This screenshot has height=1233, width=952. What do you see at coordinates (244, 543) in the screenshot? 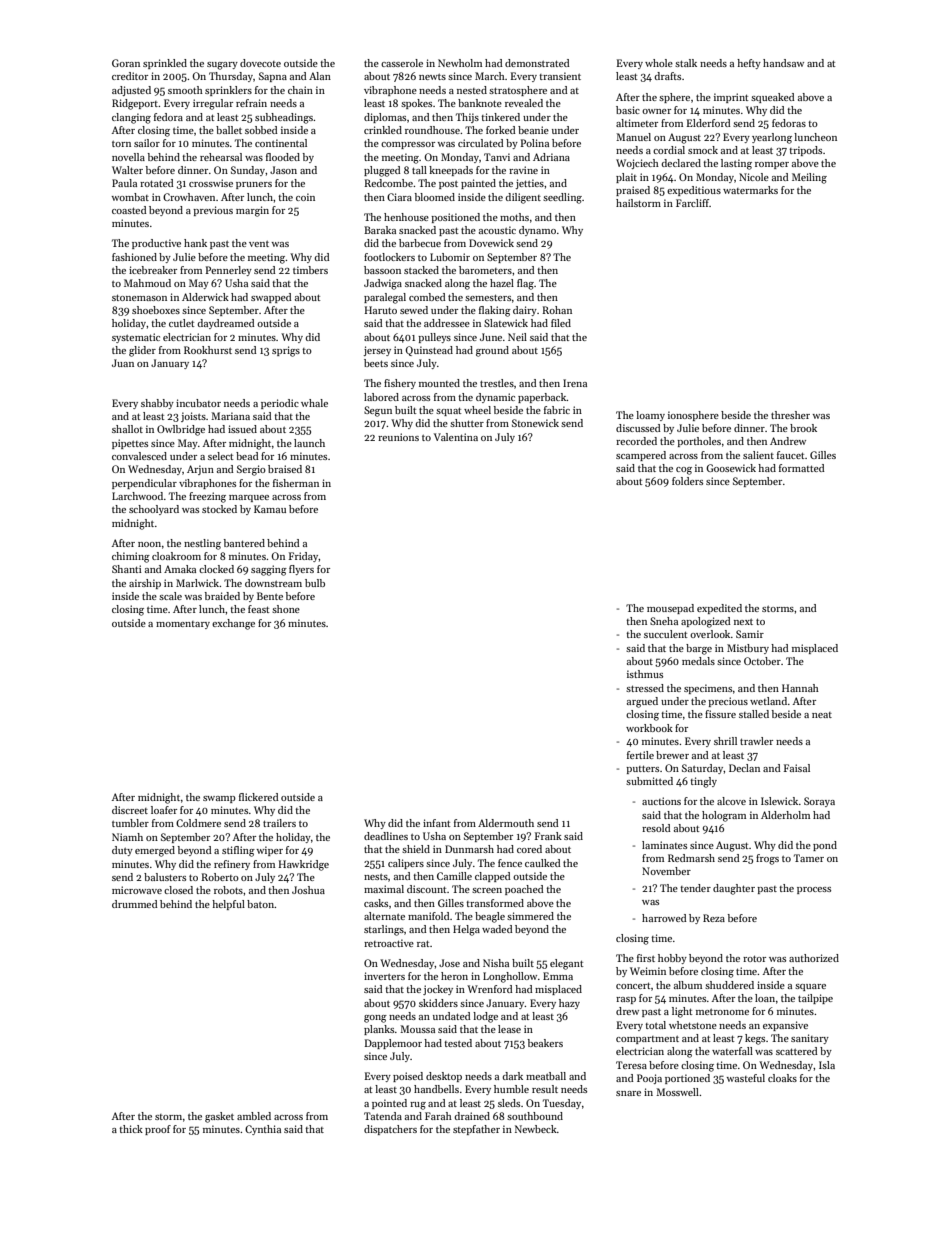
I see `bantered` at bounding box center [244, 543].
